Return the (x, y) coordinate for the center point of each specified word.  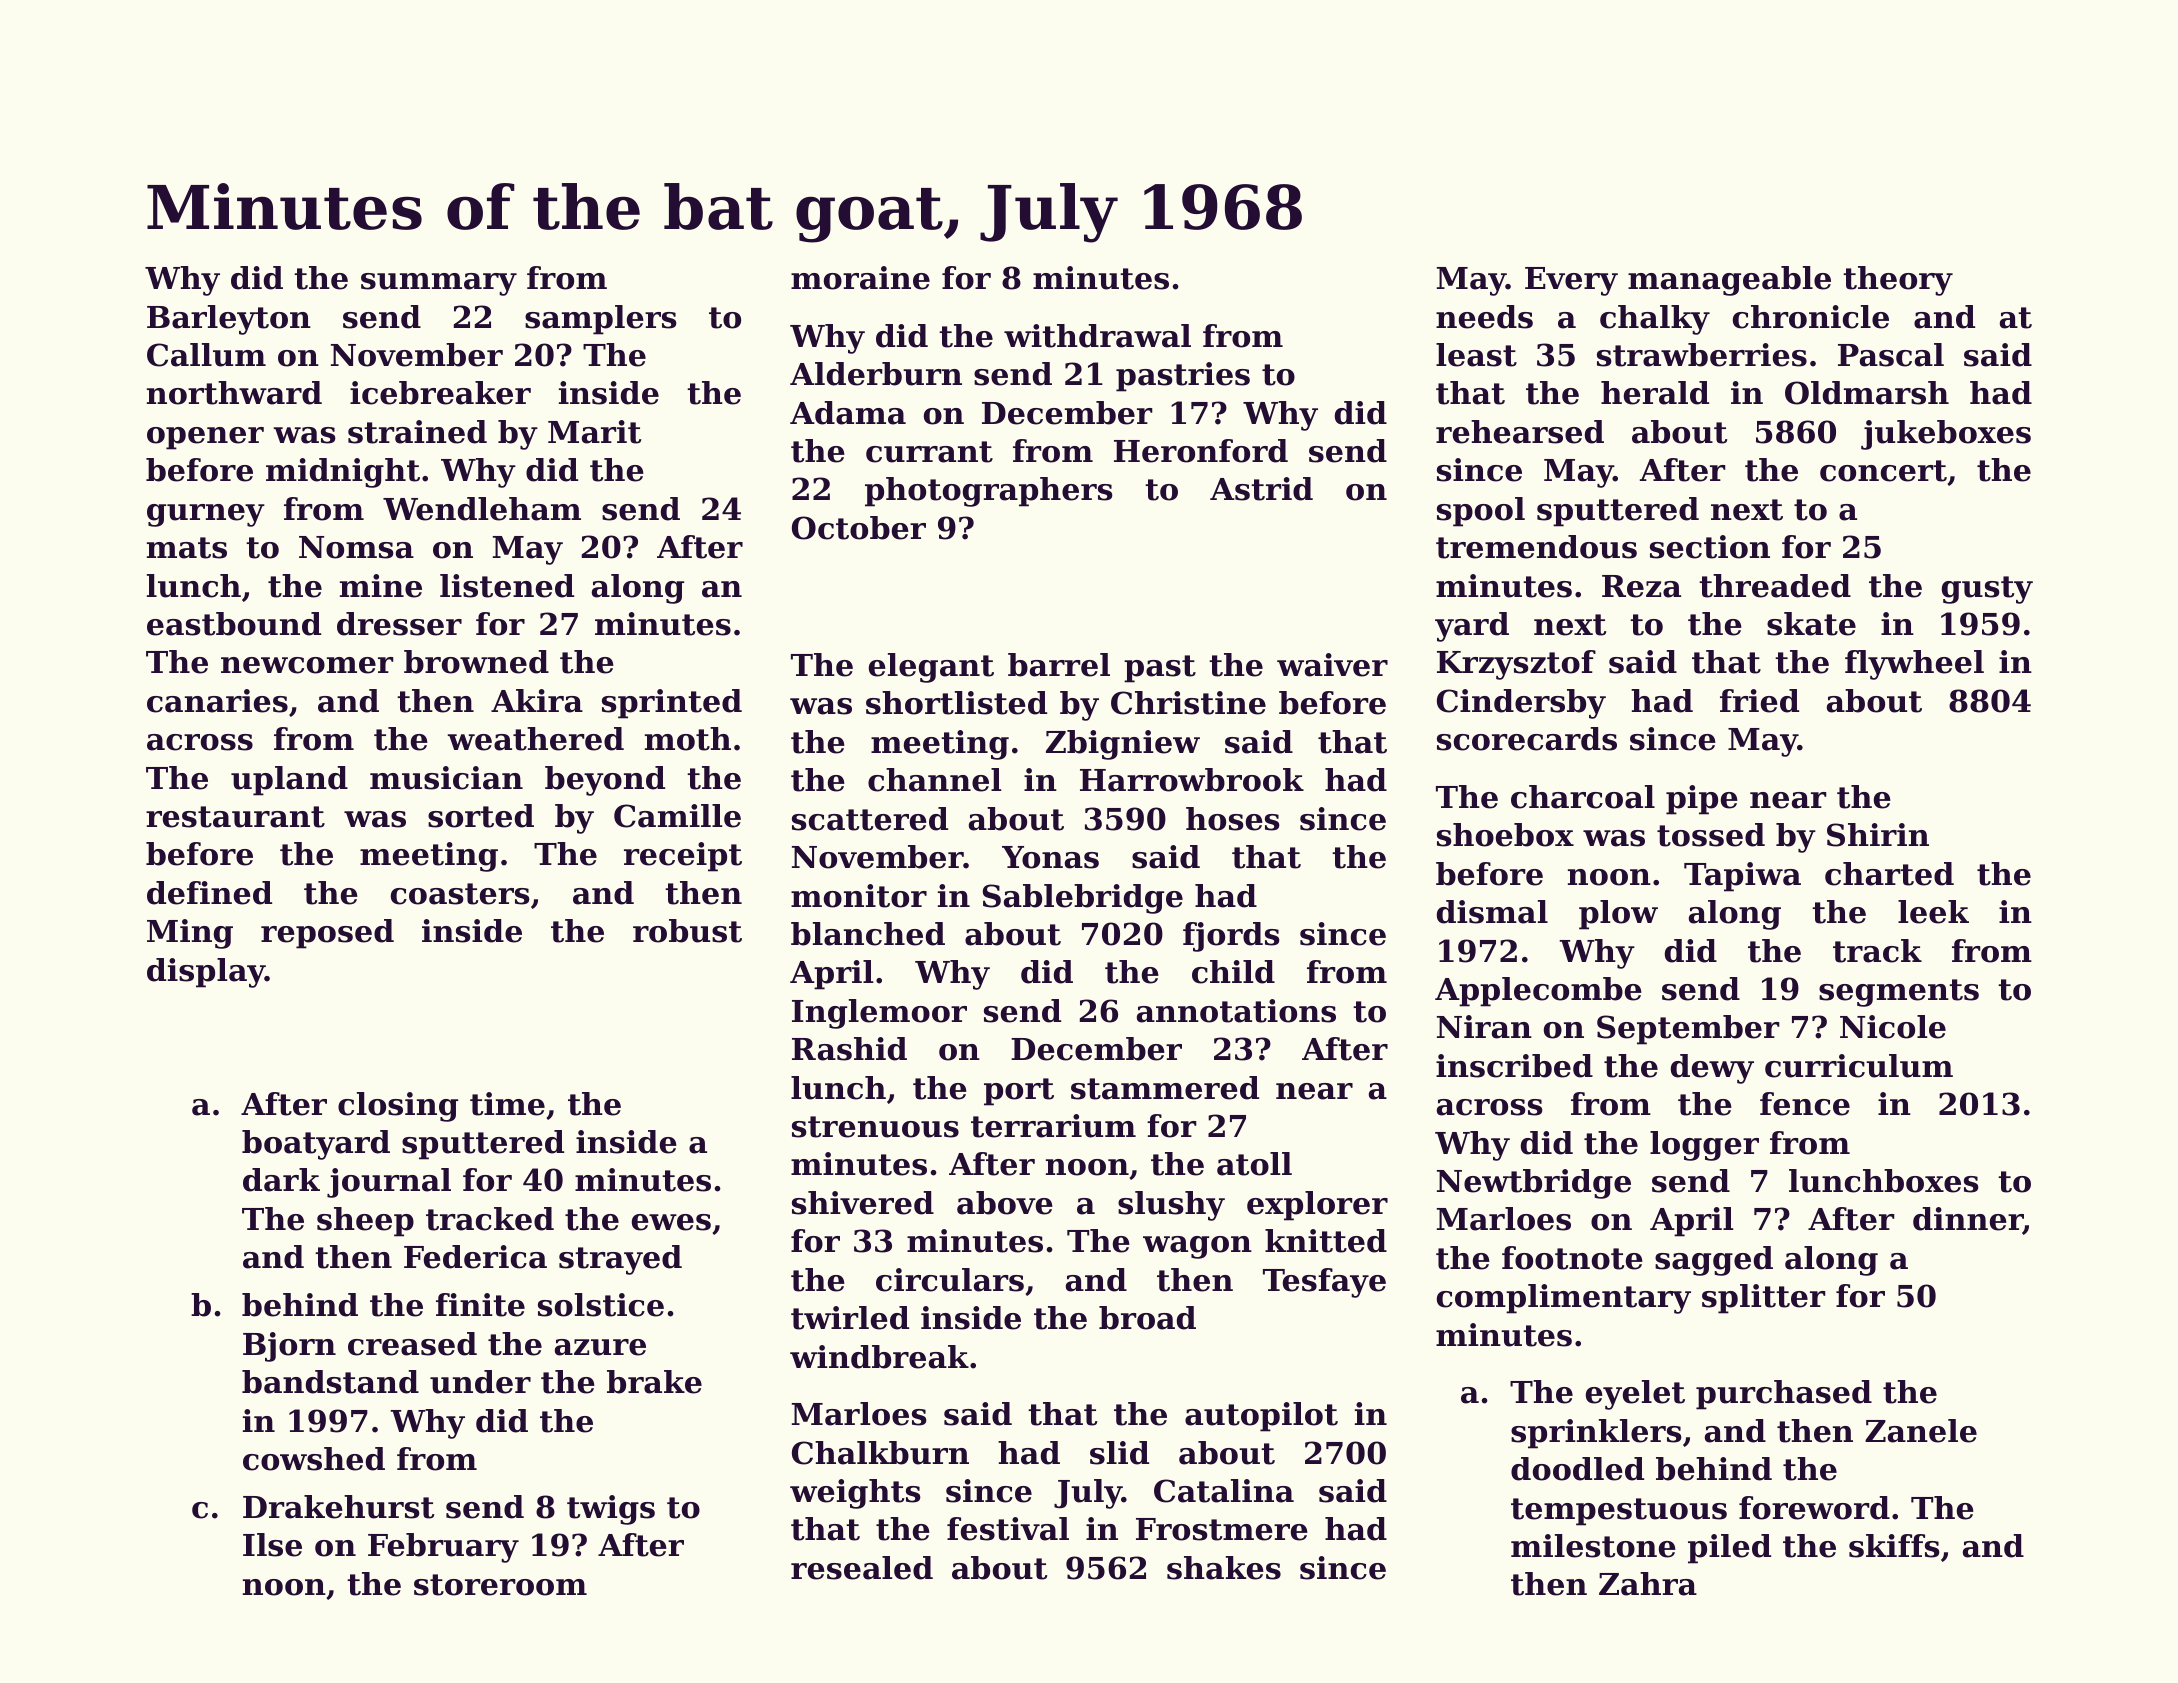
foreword (1814, 1508)
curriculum (1859, 1066)
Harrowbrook (1192, 780)
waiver (1332, 665)
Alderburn (876, 374)
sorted (481, 816)
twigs (611, 1510)
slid (1119, 1453)
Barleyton (229, 320)
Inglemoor (879, 1014)
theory (1898, 281)
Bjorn (289, 1347)
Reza (1641, 586)
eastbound (234, 624)
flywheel (1914, 665)
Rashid (849, 1049)
